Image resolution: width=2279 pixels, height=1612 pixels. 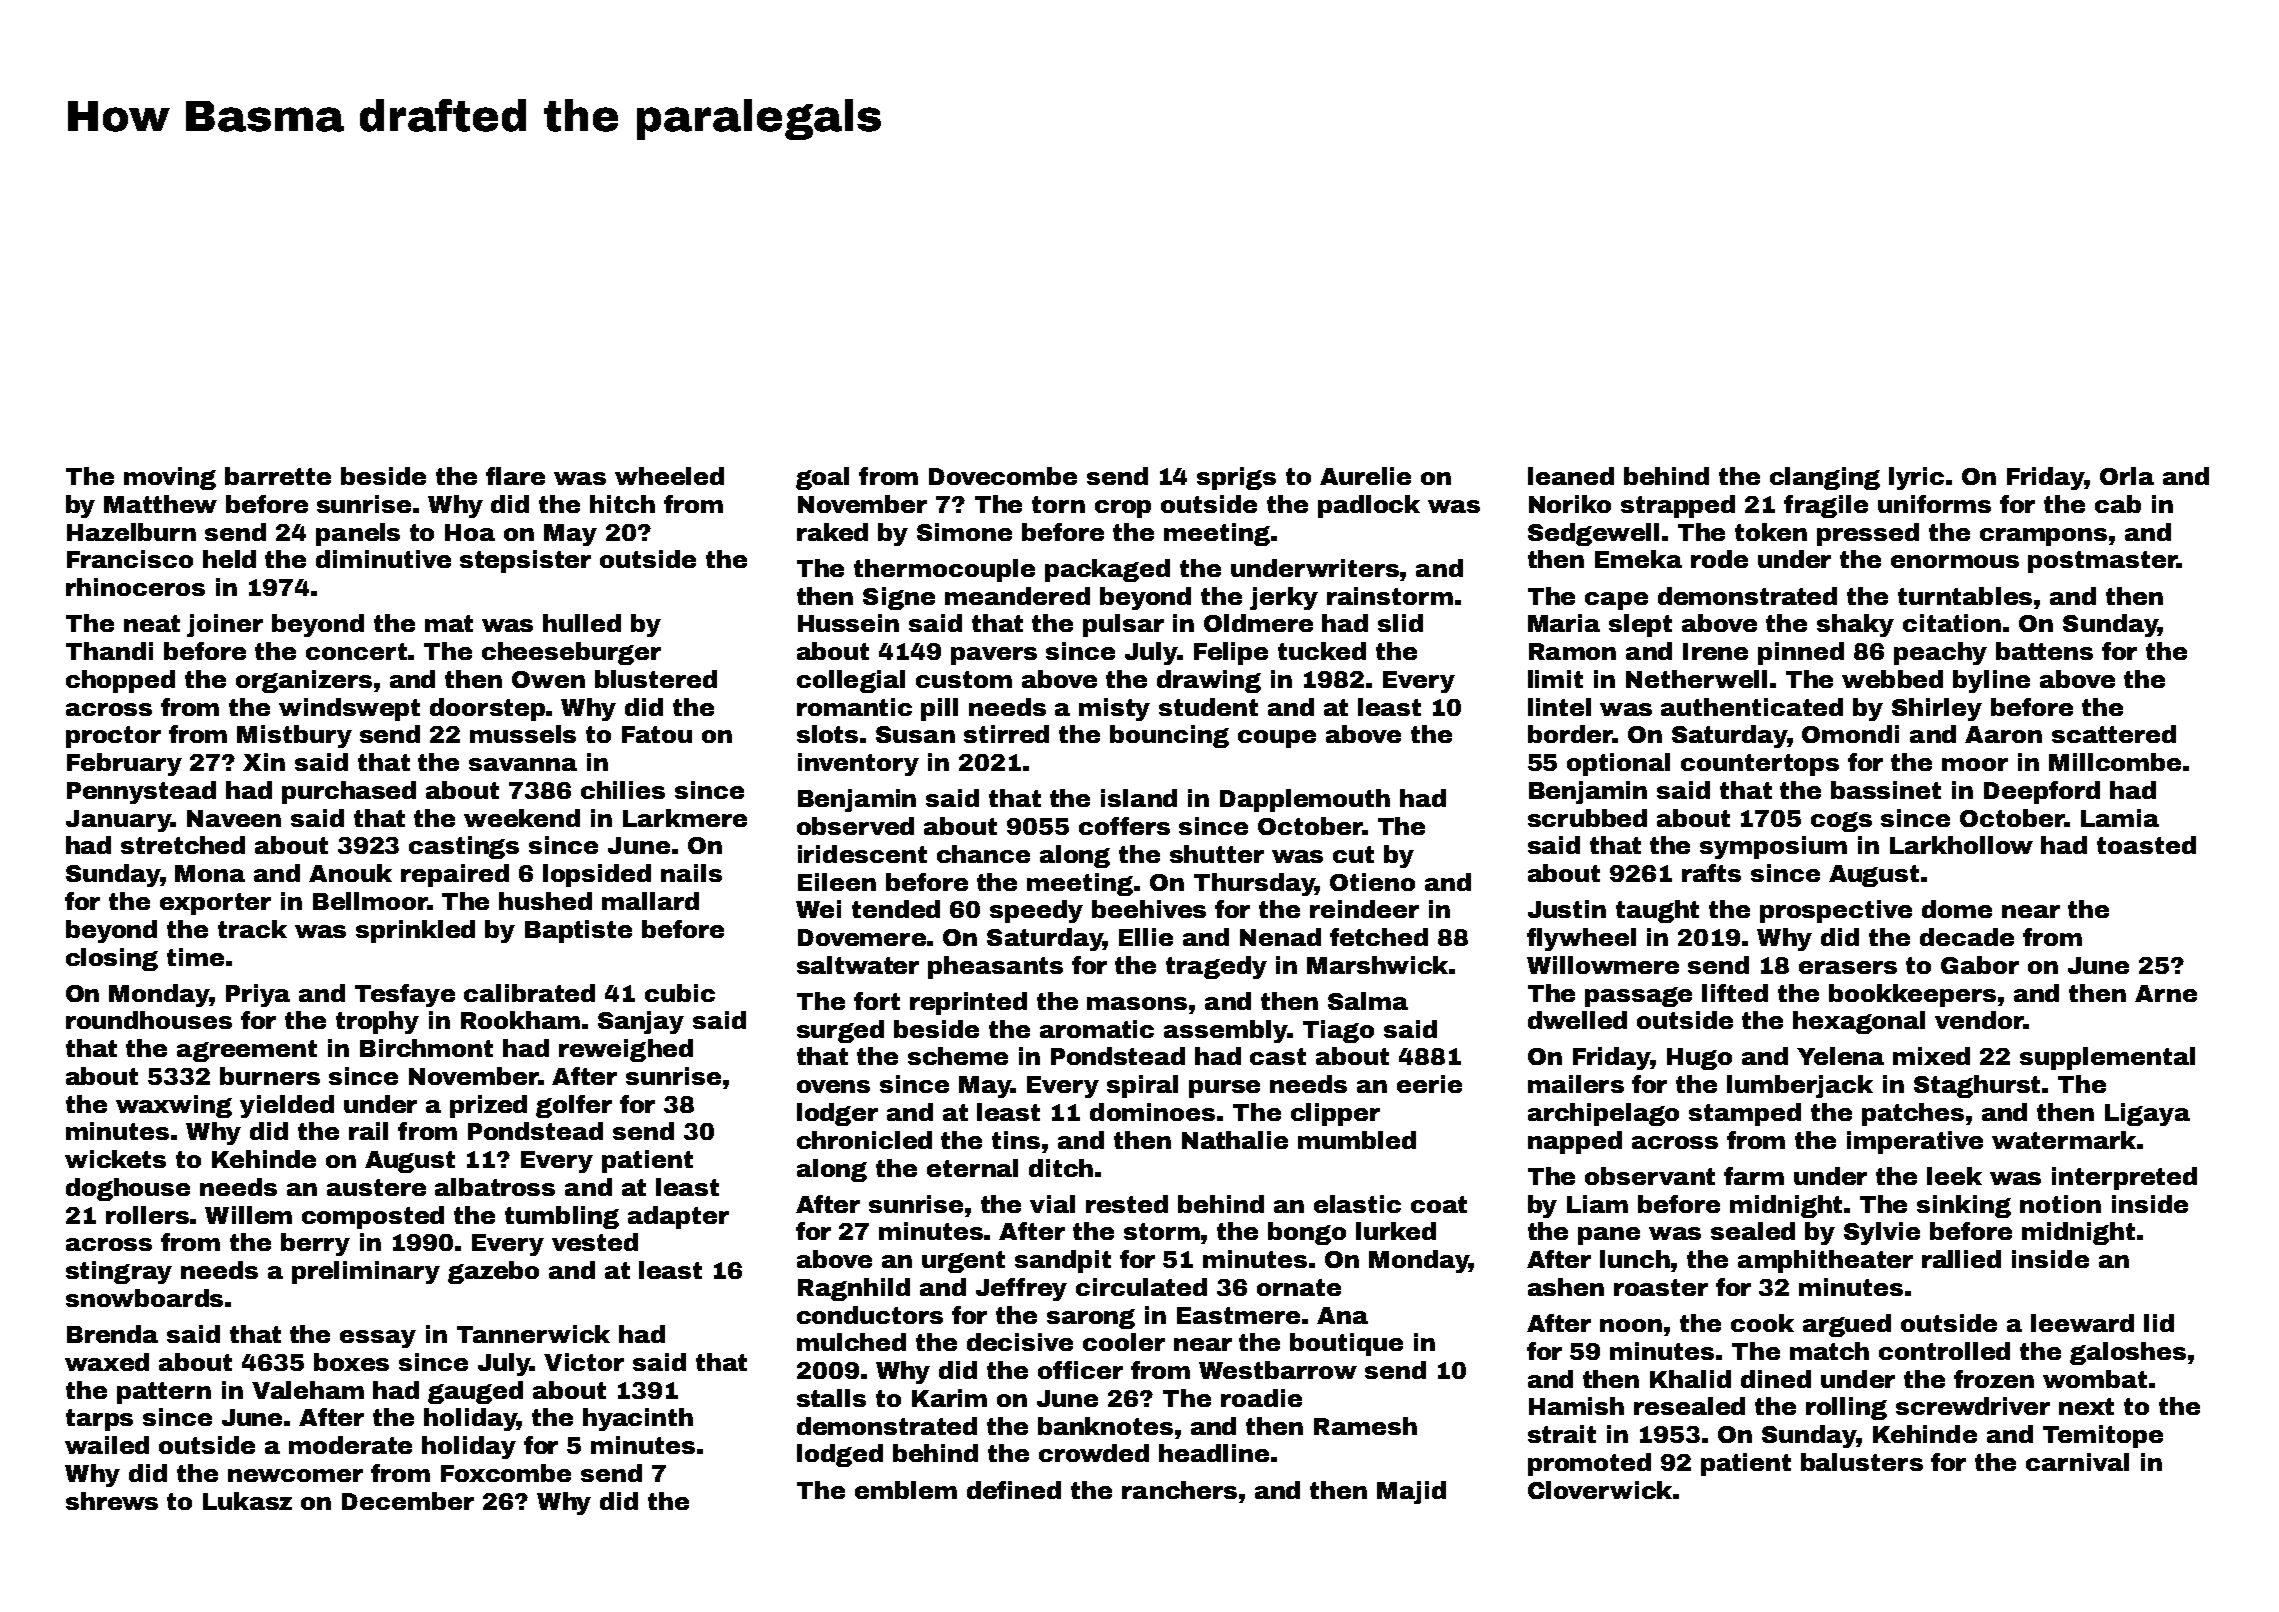 I want to click on December, so click(x=408, y=1501).
